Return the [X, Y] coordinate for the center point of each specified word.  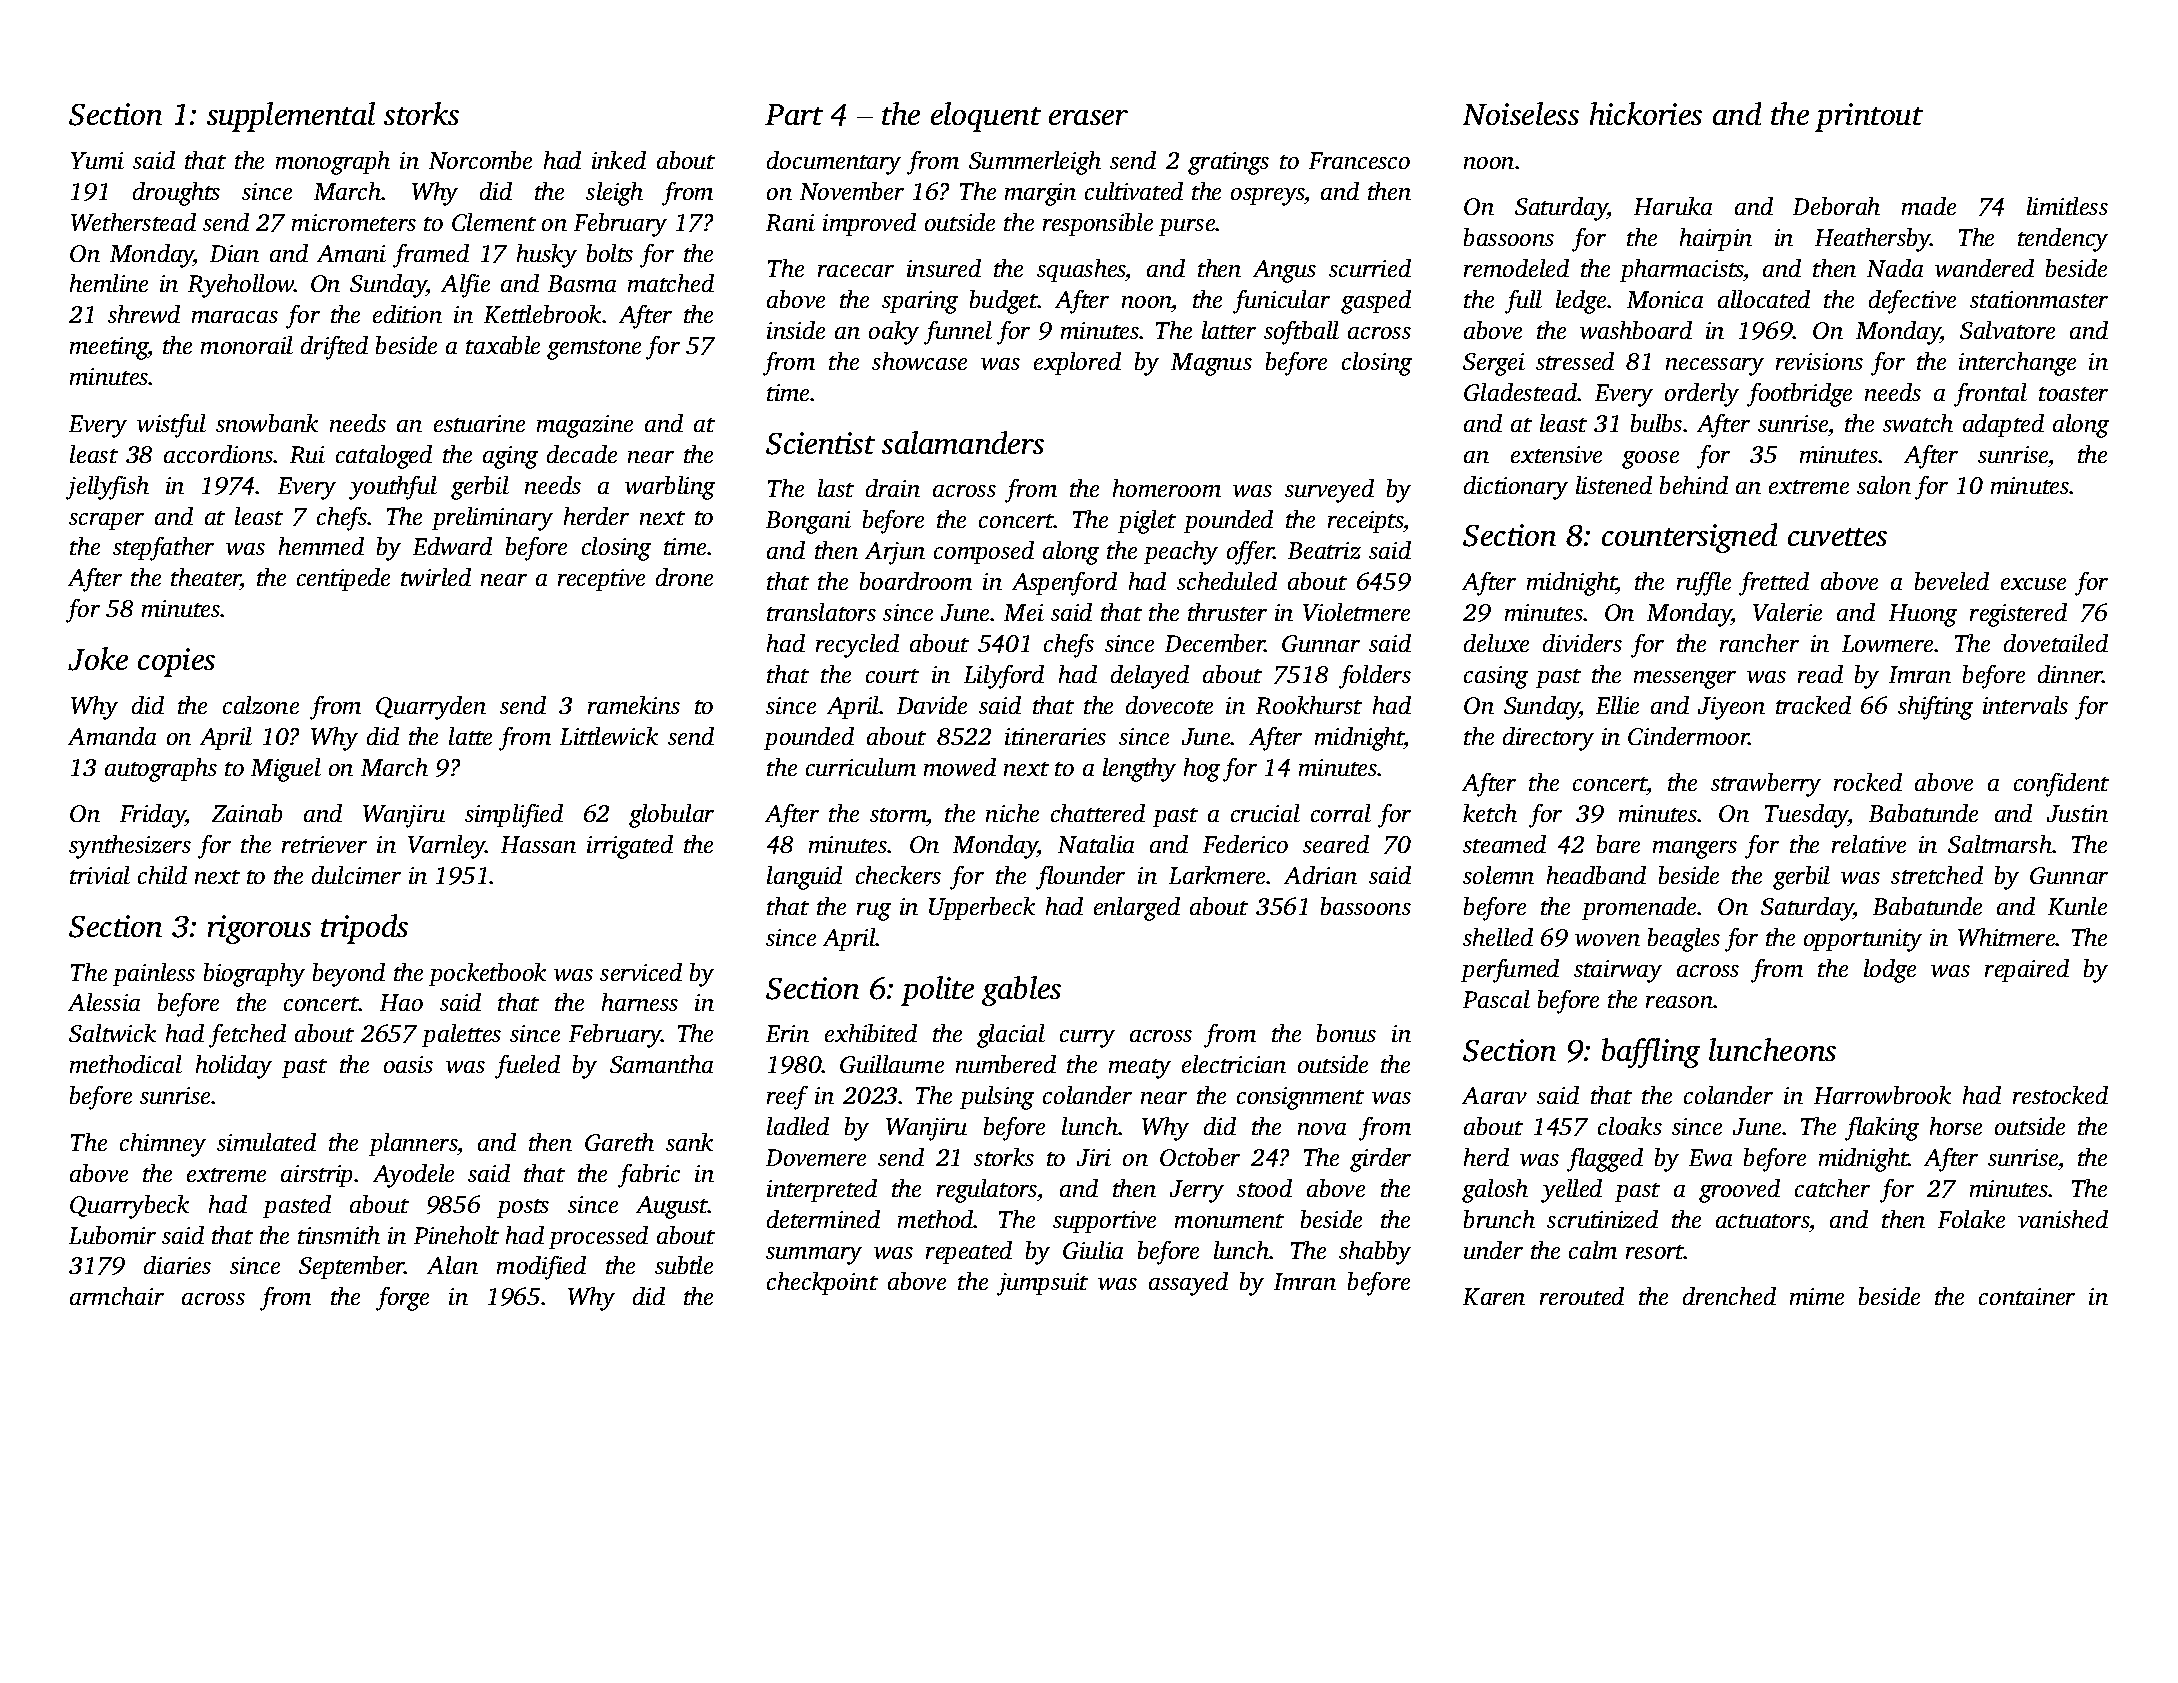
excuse [2033, 584]
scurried [1370, 268]
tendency [2063, 240]
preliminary [492, 519]
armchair [117, 1296]
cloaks [1630, 1126]
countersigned [1689, 538]
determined [823, 1219]
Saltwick [112, 1033]
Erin [787, 1033]
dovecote [1169, 705]
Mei [1024, 612]
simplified [514, 816]
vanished [2063, 1219]
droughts [176, 194]
